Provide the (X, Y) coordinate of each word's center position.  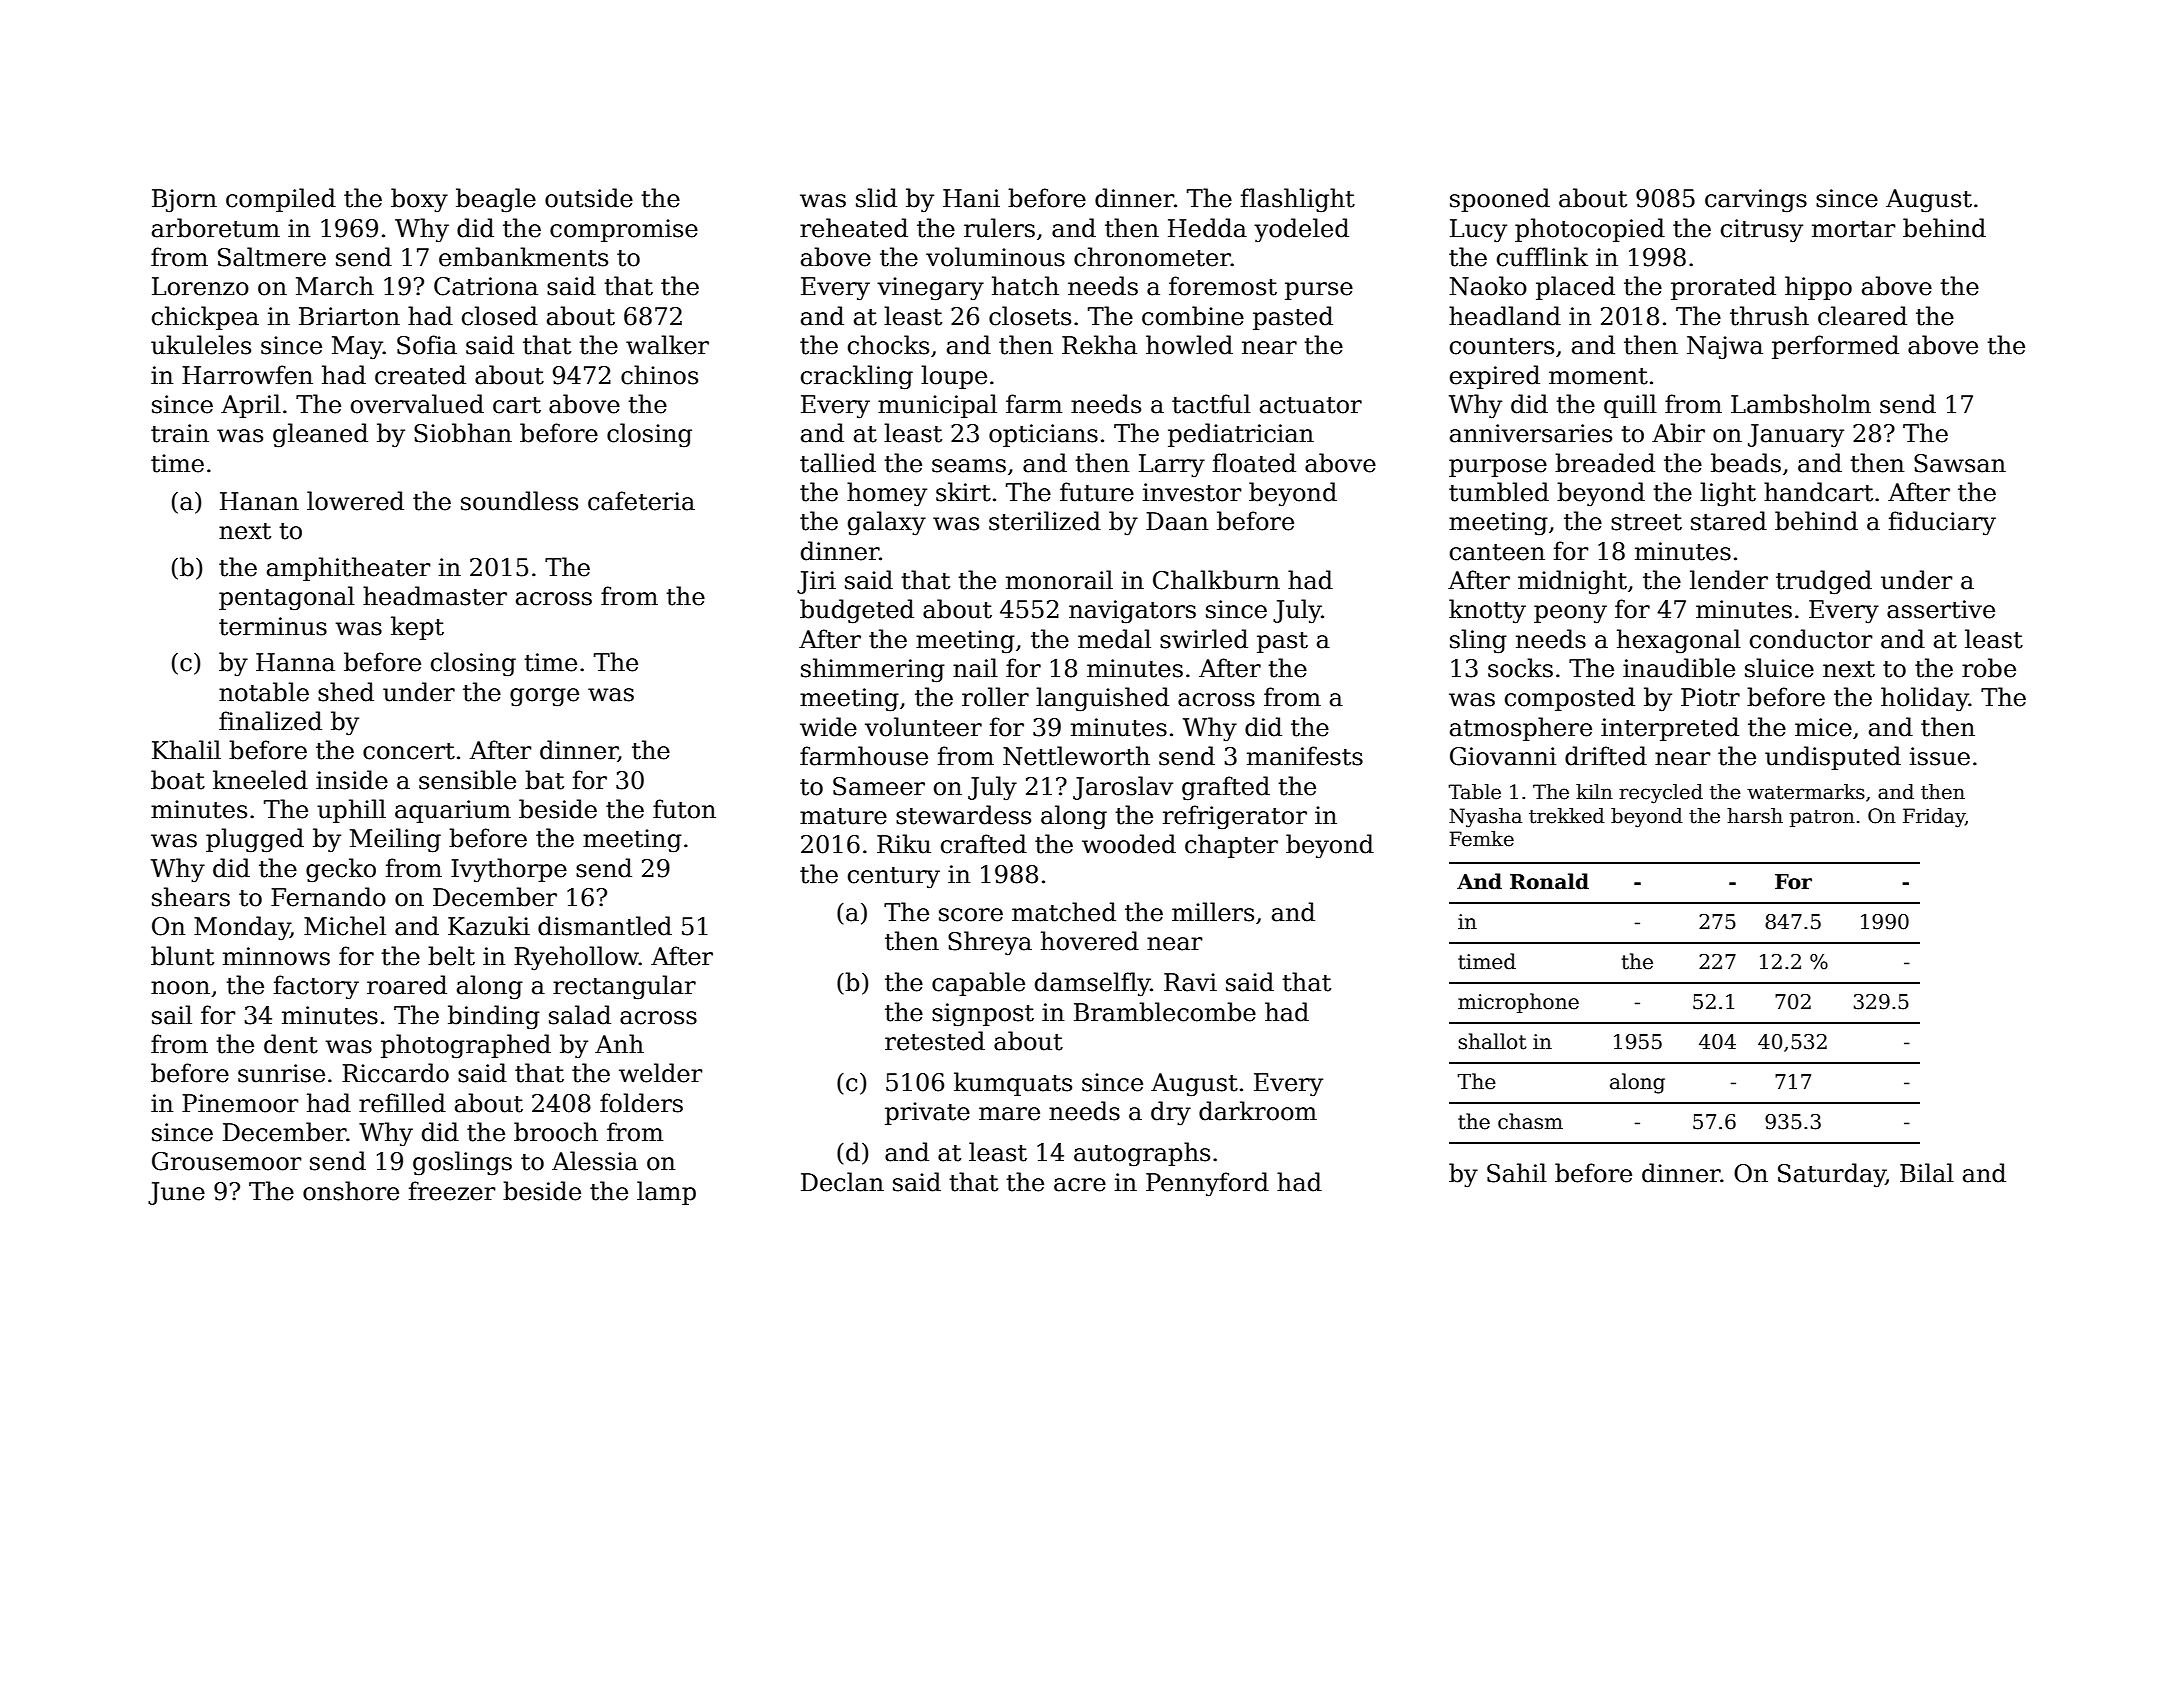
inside (352, 780)
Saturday (1832, 1175)
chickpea (205, 318)
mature (843, 816)
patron (1822, 818)
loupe (954, 377)
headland (1505, 316)
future (1097, 492)
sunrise (281, 1073)
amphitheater (349, 569)
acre (1080, 1185)
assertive (1941, 609)
